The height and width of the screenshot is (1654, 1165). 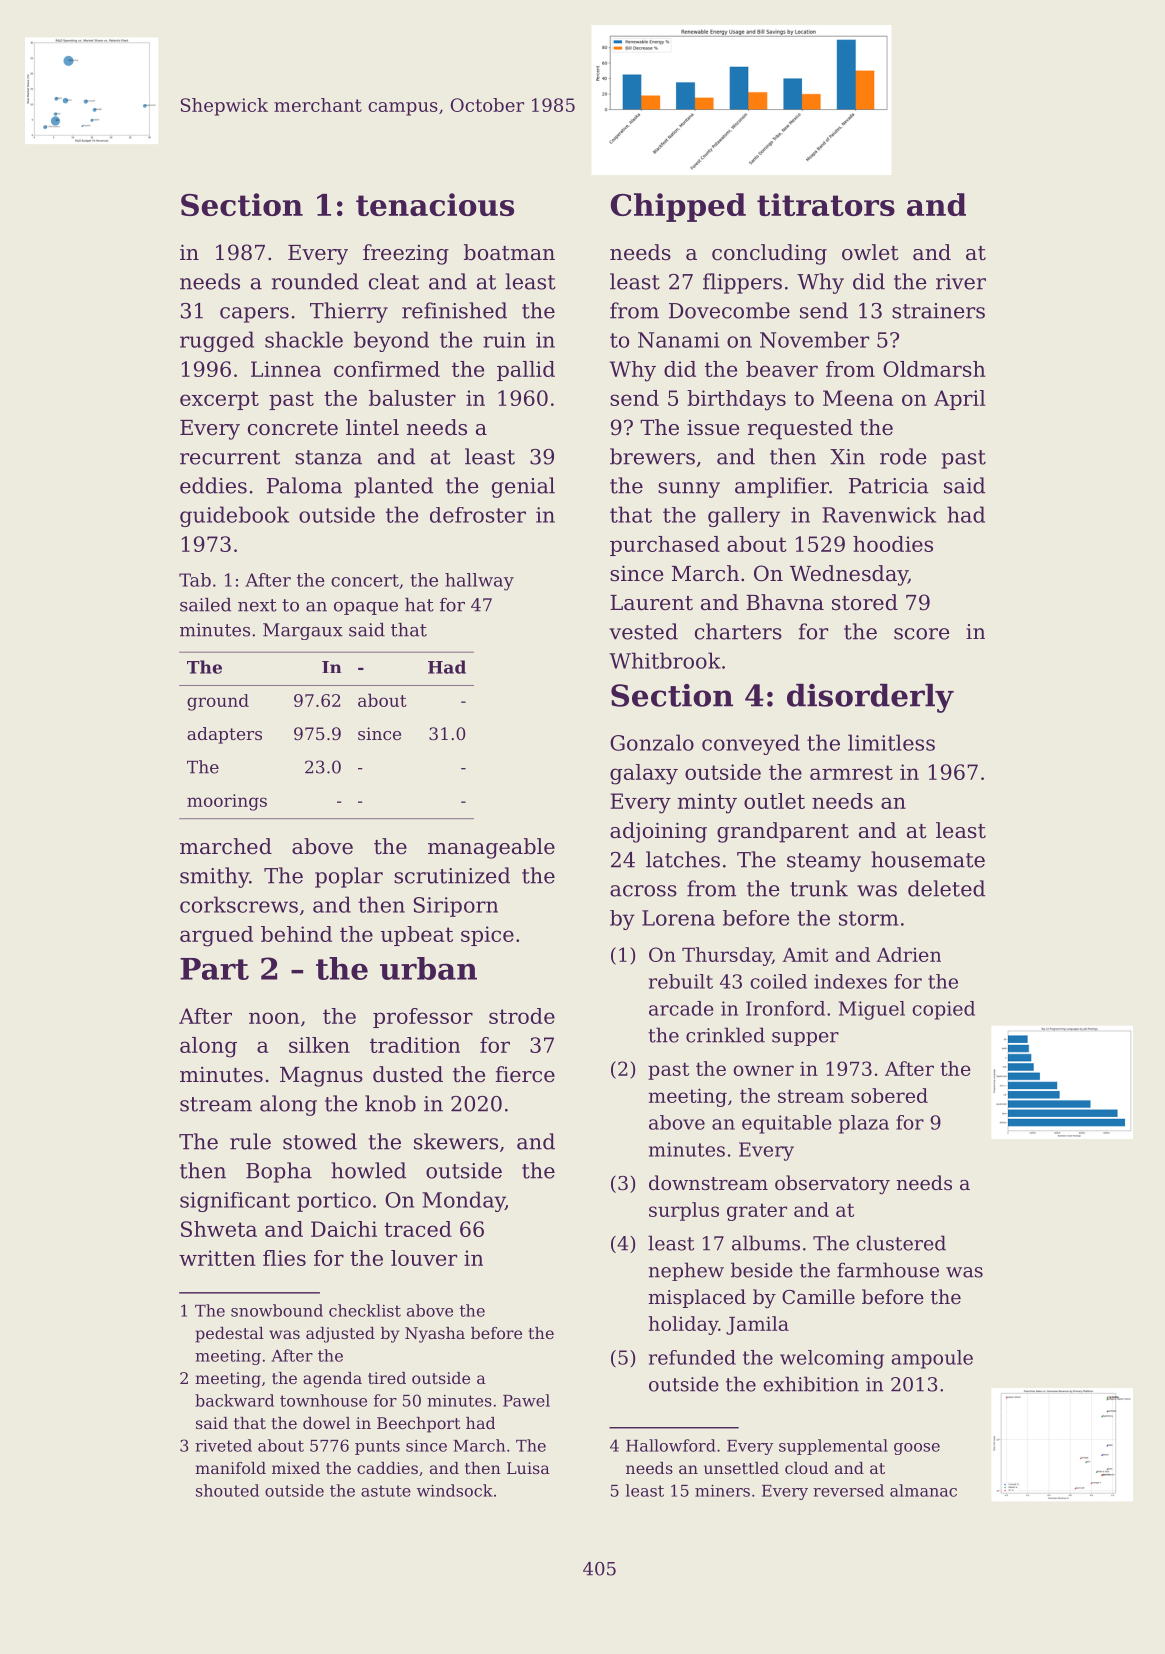 What do you see at coordinates (870, 252) in the screenshot?
I see `owlet` at bounding box center [870, 252].
